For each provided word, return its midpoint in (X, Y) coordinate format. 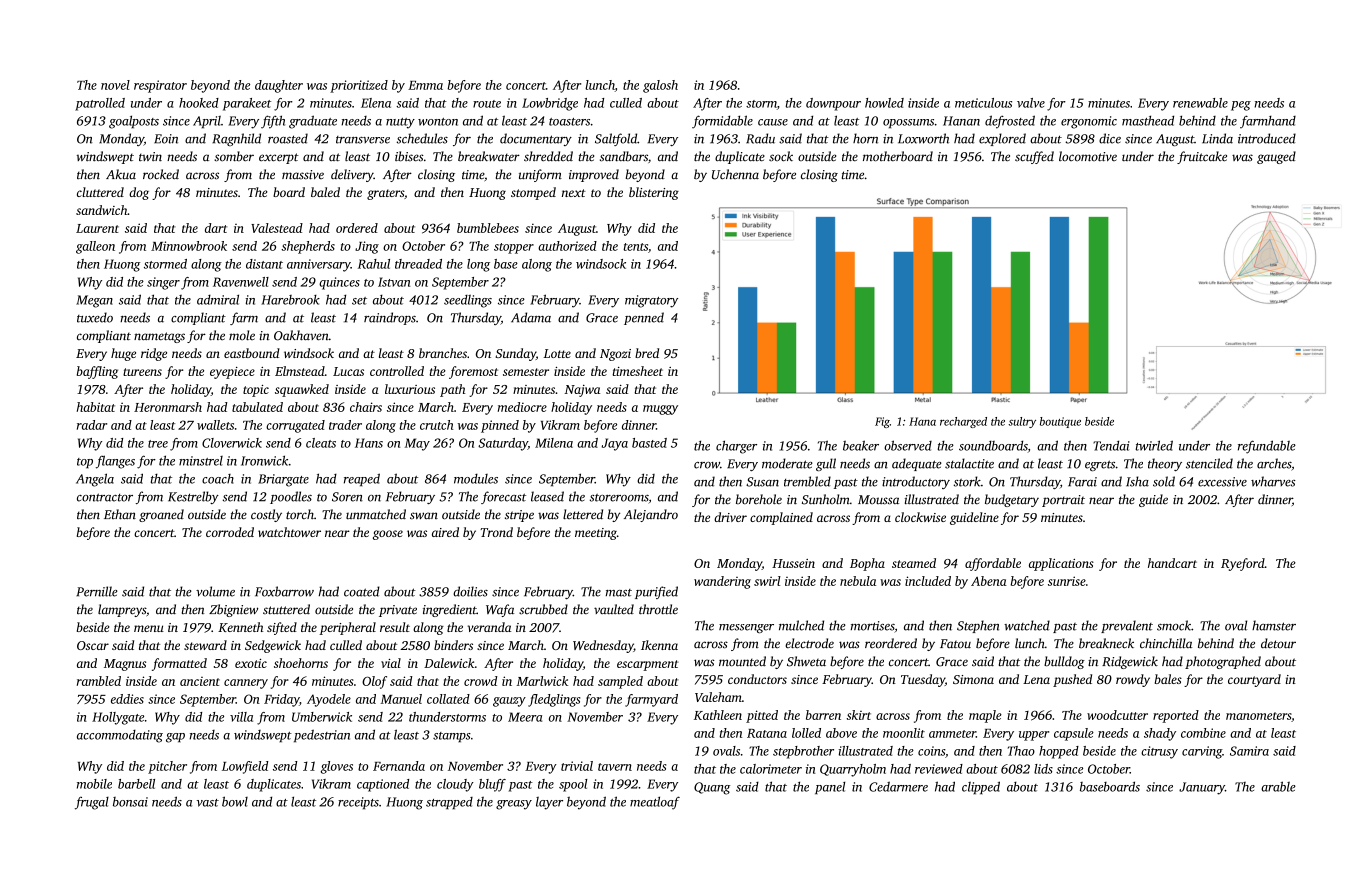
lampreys (122, 610)
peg (1241, 106)
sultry (1022, 422)
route (487, 104)
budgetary (1012, 500)
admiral (218, 299)
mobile (94, 784)
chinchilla (1166, 643)
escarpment (648, 665)
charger (736, 447)
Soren (347, 497)
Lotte (557, 353)
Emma (425, 85)
